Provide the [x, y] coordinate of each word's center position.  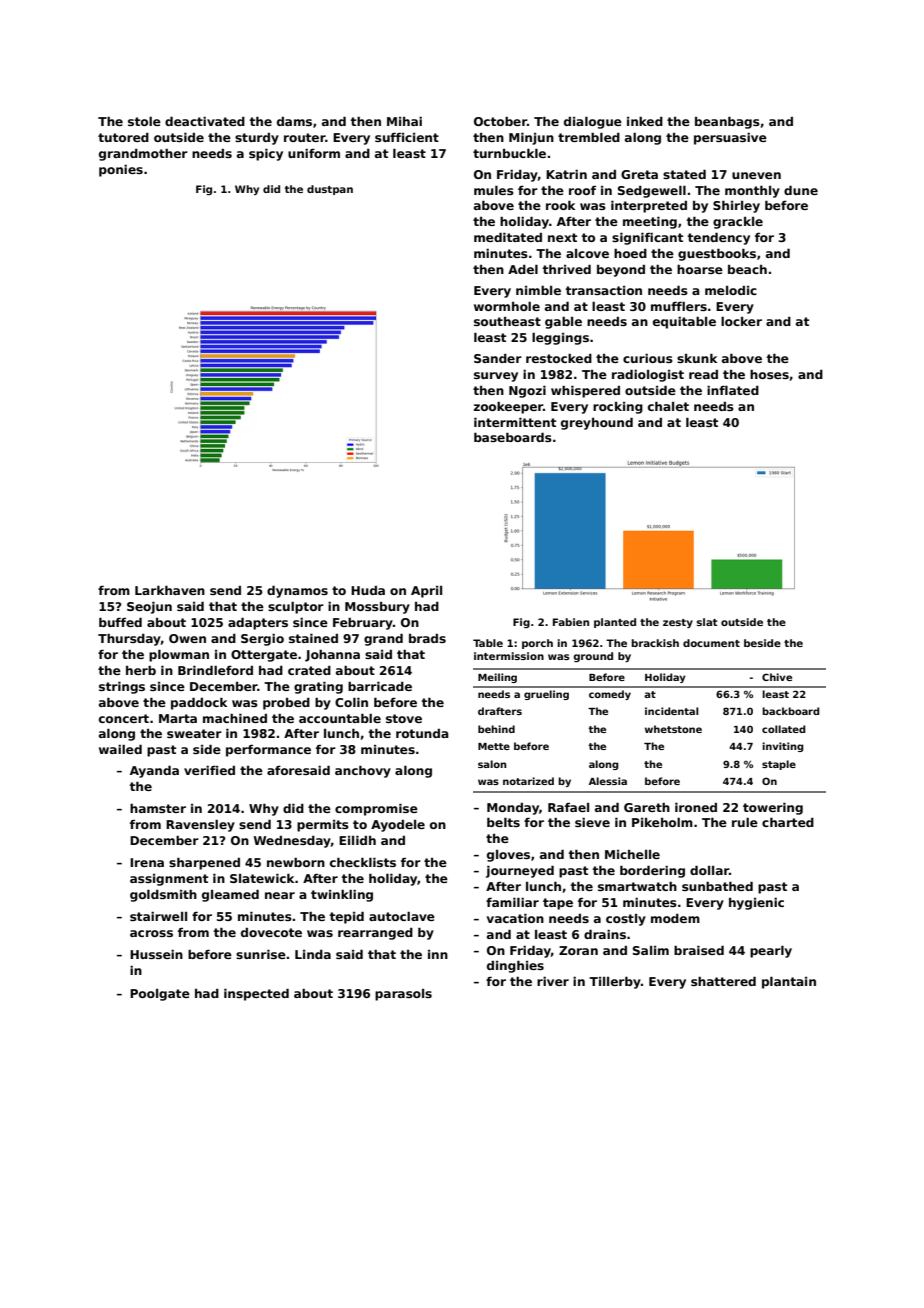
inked [645, 121]
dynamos [297, 592]
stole [144, 121]
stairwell [158, 916]
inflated [733, 390]
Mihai [404, 121]
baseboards [513, 437]
